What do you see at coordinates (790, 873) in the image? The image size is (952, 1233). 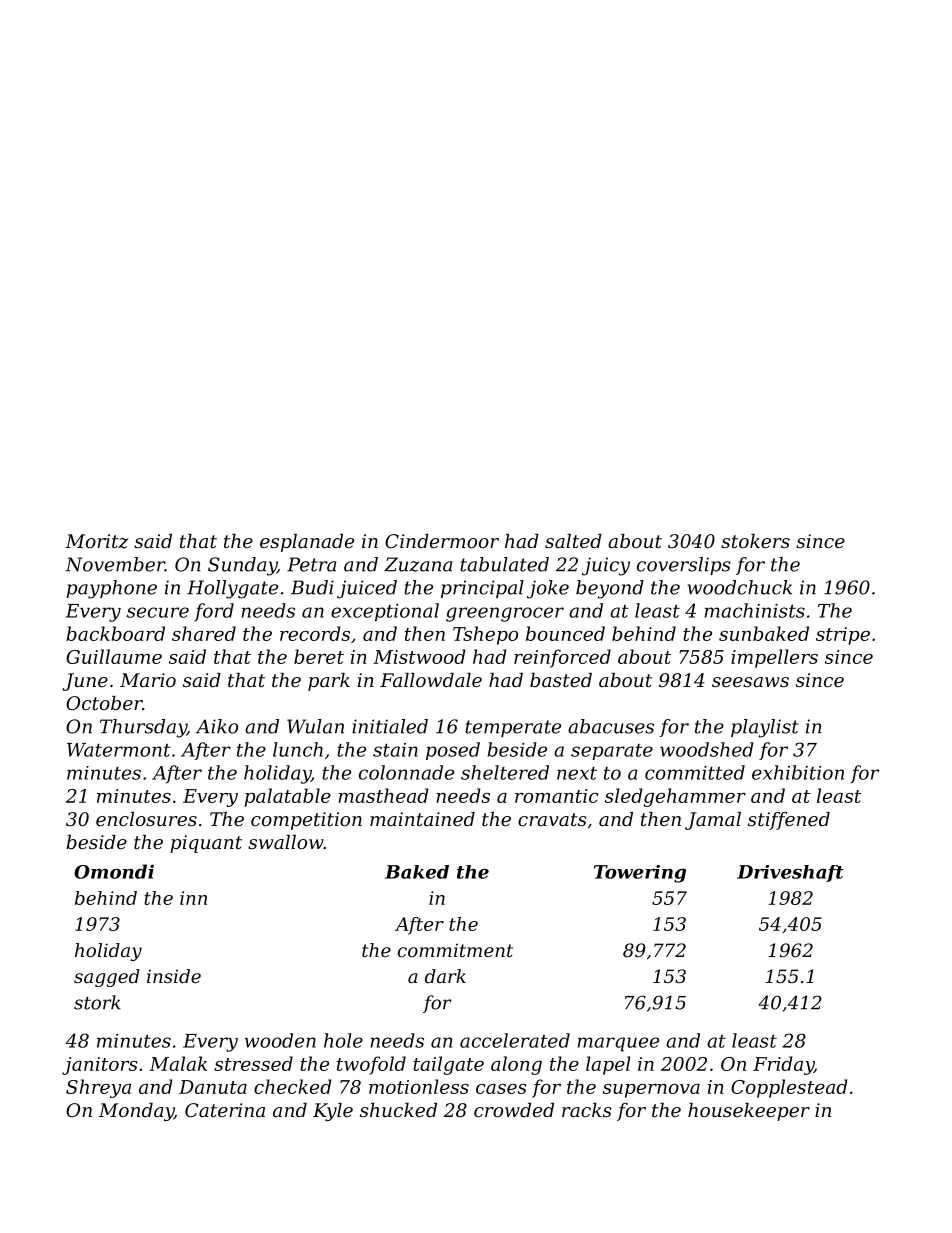 I see `Driveshaft` at bounding box center [790, 873].
